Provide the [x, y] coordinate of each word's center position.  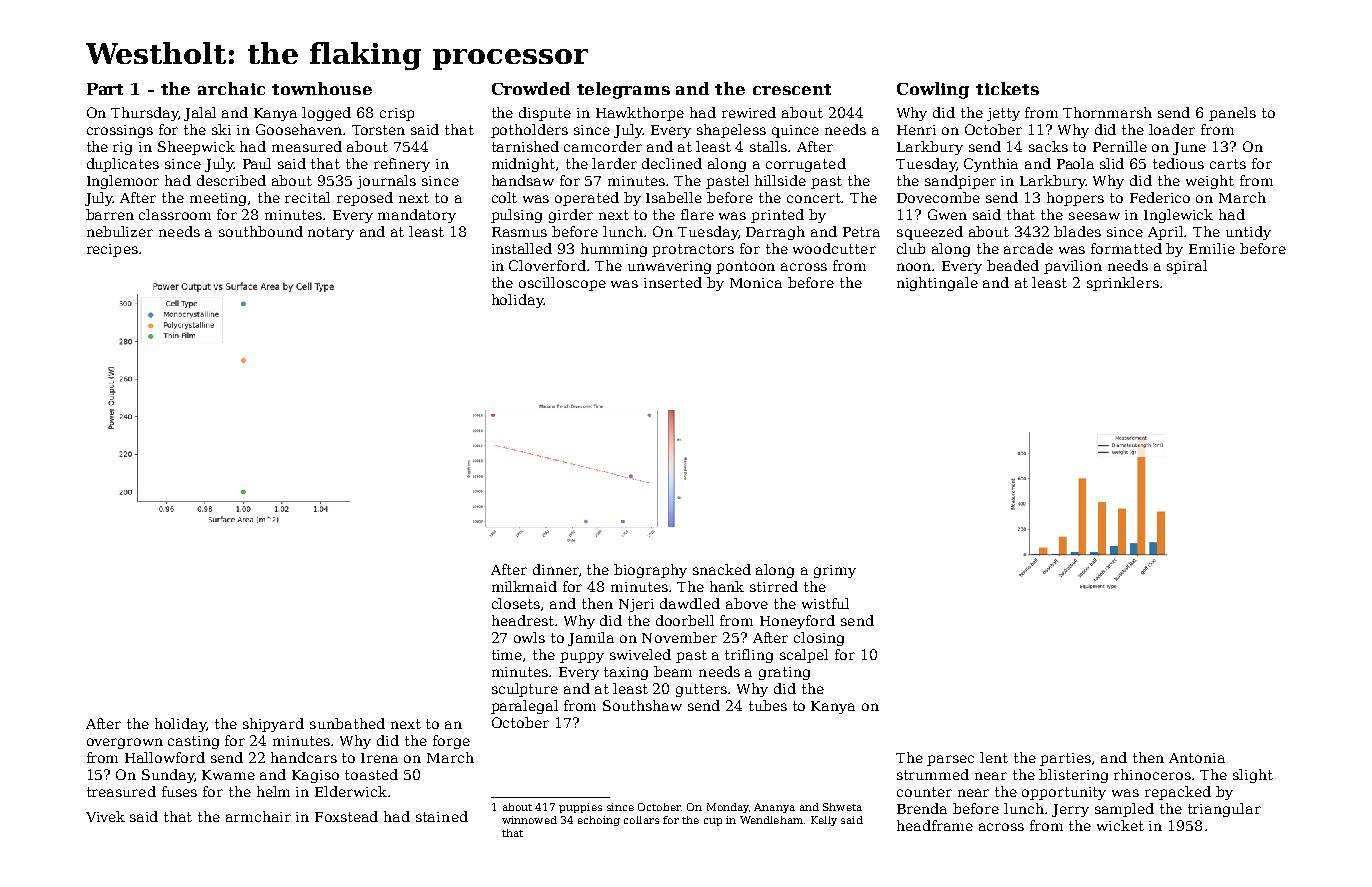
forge [451, 742]
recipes [112, 250]
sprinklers [1123, 284]
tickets [1007, 88]
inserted [673, 282]
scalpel [804, 656]
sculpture [525, 690]
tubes [768, 705]
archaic [231, 88]
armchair [258, 816]
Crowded [531, 88]
